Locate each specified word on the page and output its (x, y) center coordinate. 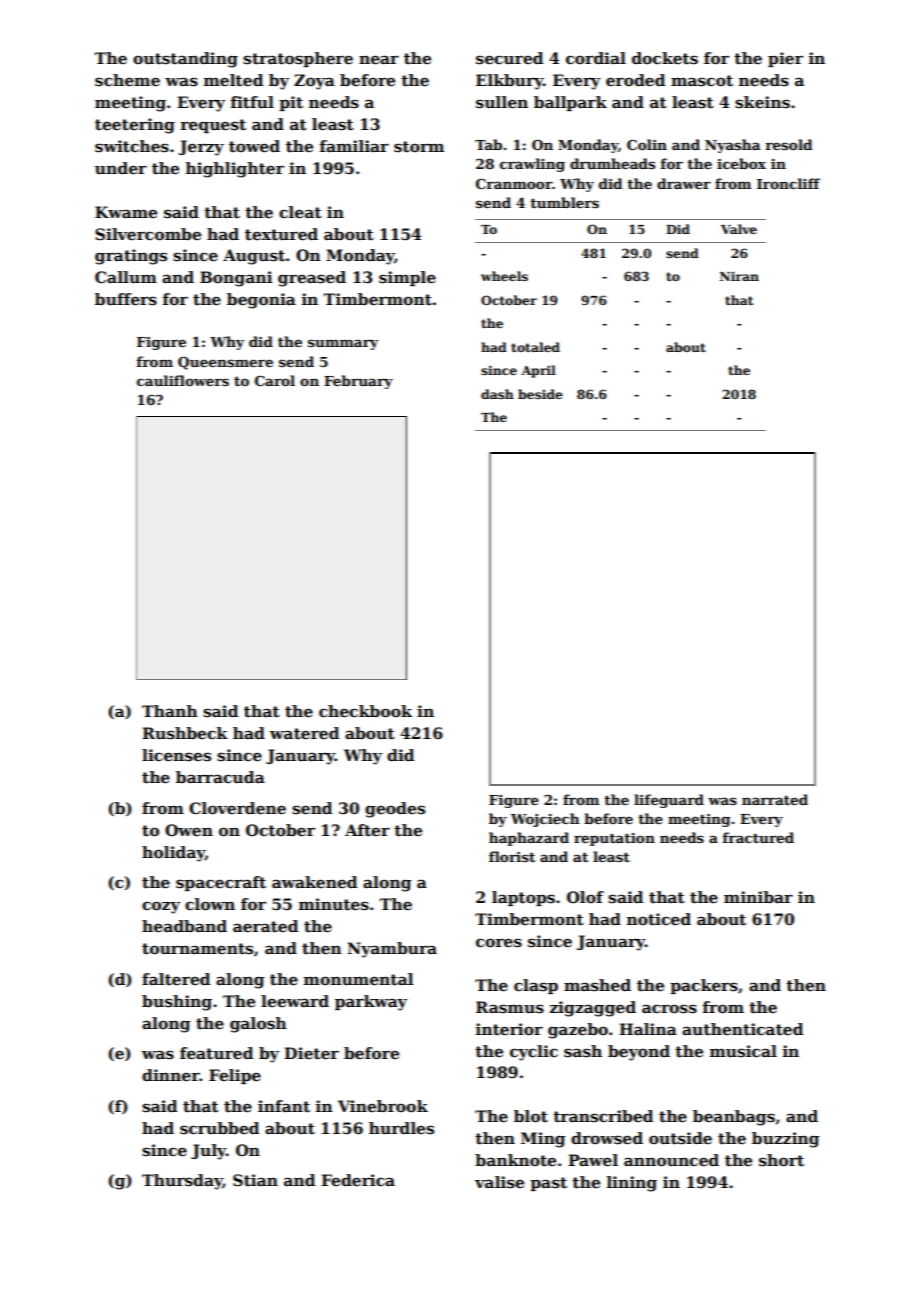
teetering (135, 126)
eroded (635, 80)
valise (499, 1182)
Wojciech (545, 820)
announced (671, 1160)
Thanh (170, 711)
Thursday (182, 1182)
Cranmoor (514, 184)
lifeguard (669, 801)
